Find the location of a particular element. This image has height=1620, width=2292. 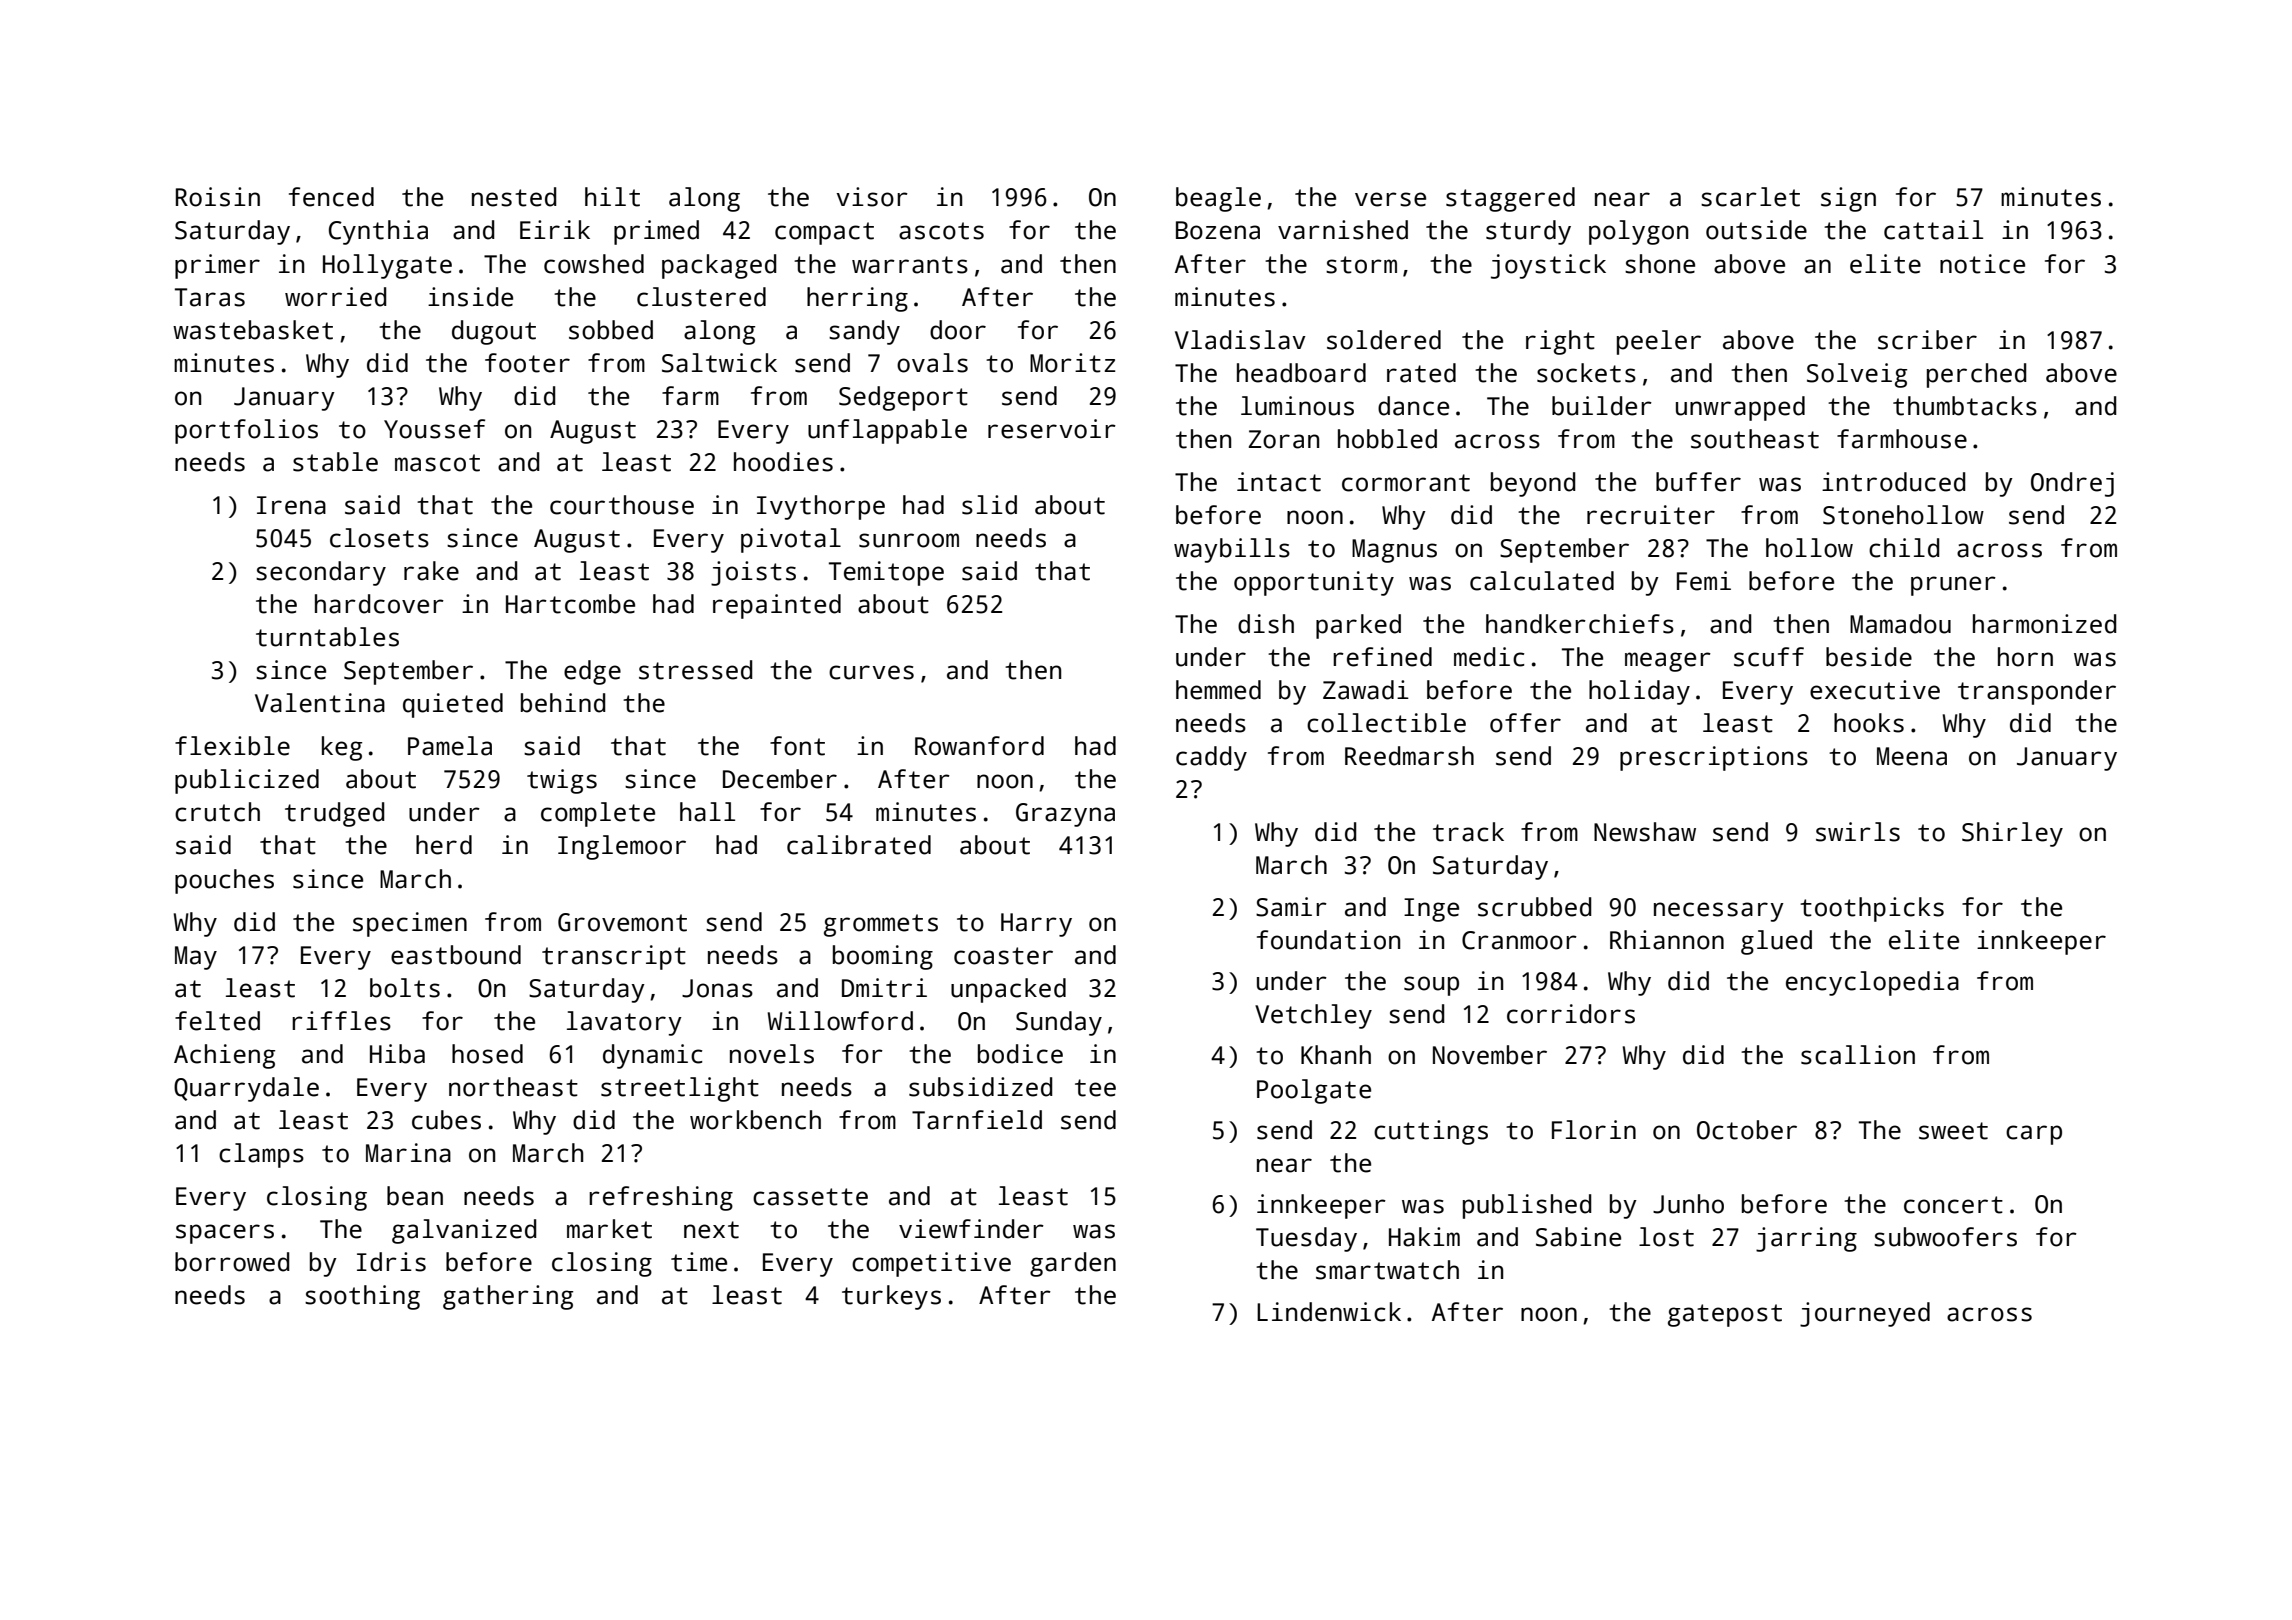

peeler is located at coordinates (1659, 342).
